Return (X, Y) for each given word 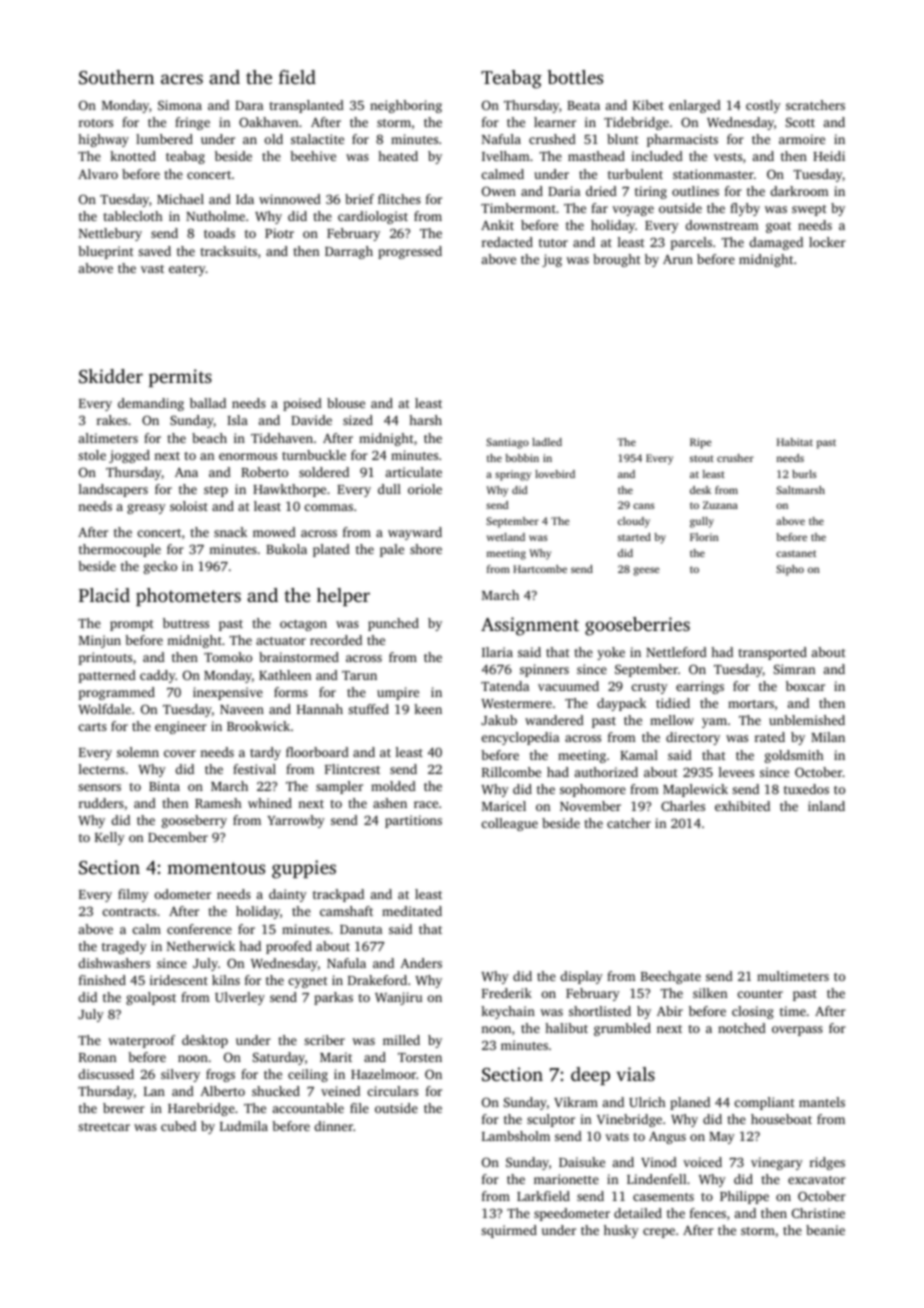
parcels (691, 243)
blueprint (106, 252)
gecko (160, 567)
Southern (116, 77)
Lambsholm (516, 1136)
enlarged (695, 106)
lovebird (555, 474)
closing (753, 1012)
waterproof (141, 1041)
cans (643, 506)
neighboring (406, 106)
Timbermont (518, 208)
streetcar (104, 1127)
